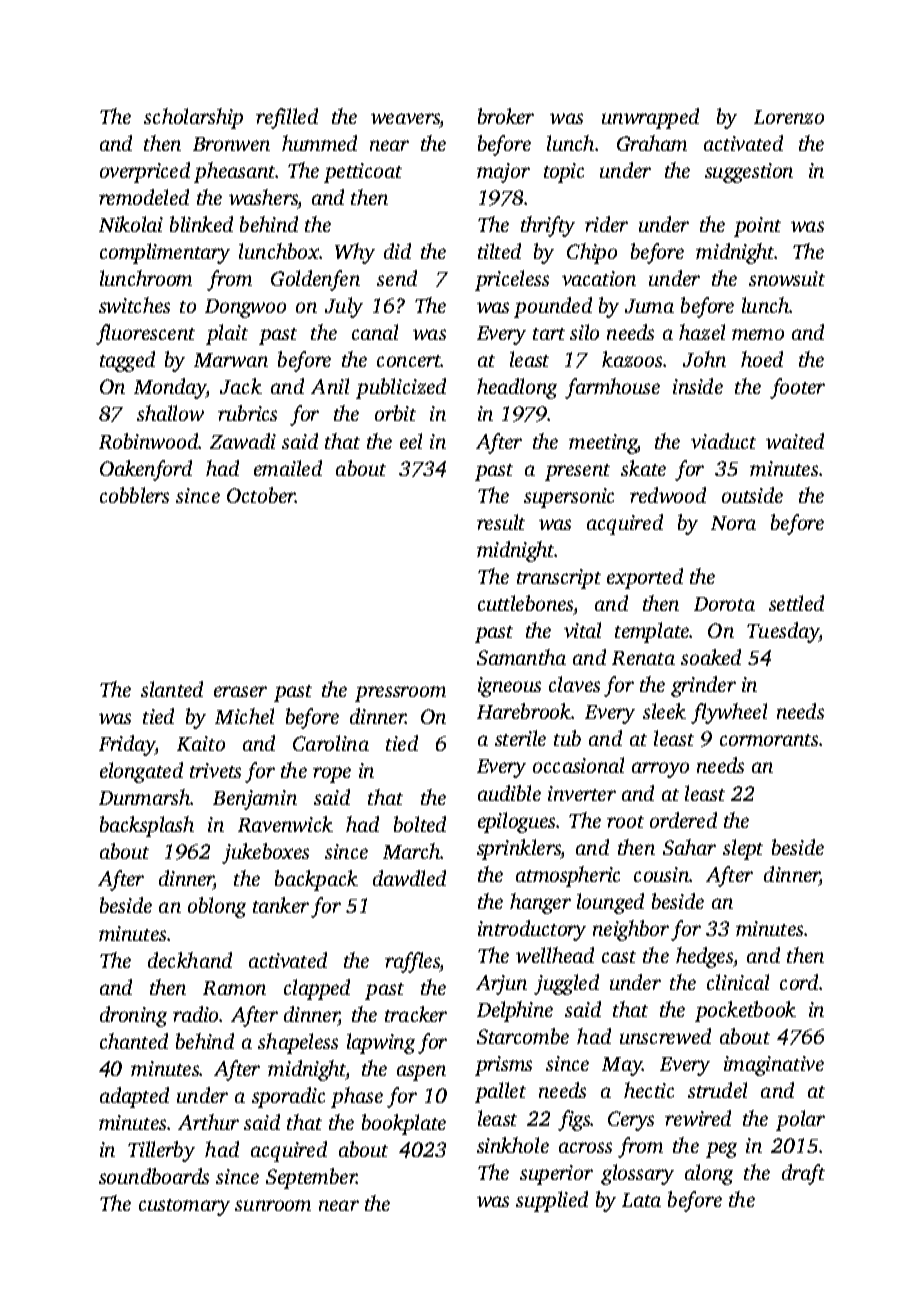 The width and height of the screenshot is (924, 1314). Describe the element at coordinates (170, 388) in the screenshot. I see `Monday` at that location.
